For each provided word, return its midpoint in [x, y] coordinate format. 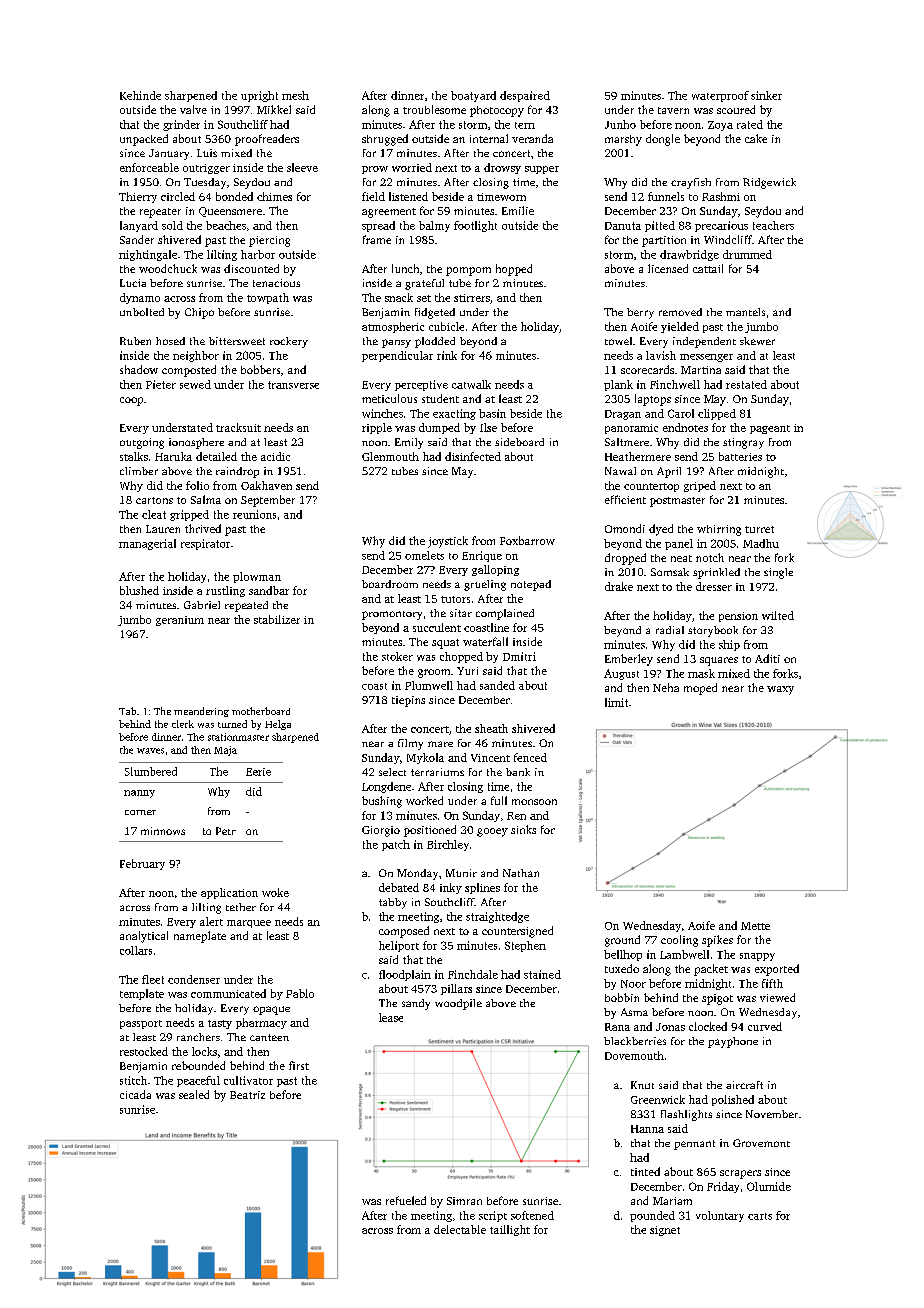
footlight [475, 226]
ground [622, 941]
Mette [755, 926]
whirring [719, 530]
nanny [139, 794]
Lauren [163, 529]
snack [399, 297]
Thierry [138, 197]
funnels [666, 196]
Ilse [488, 427]
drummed [747, 254]
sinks [523, 829]
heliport [399, 946]
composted [189, 371]
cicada [135, 1094]
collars [136, 950]
